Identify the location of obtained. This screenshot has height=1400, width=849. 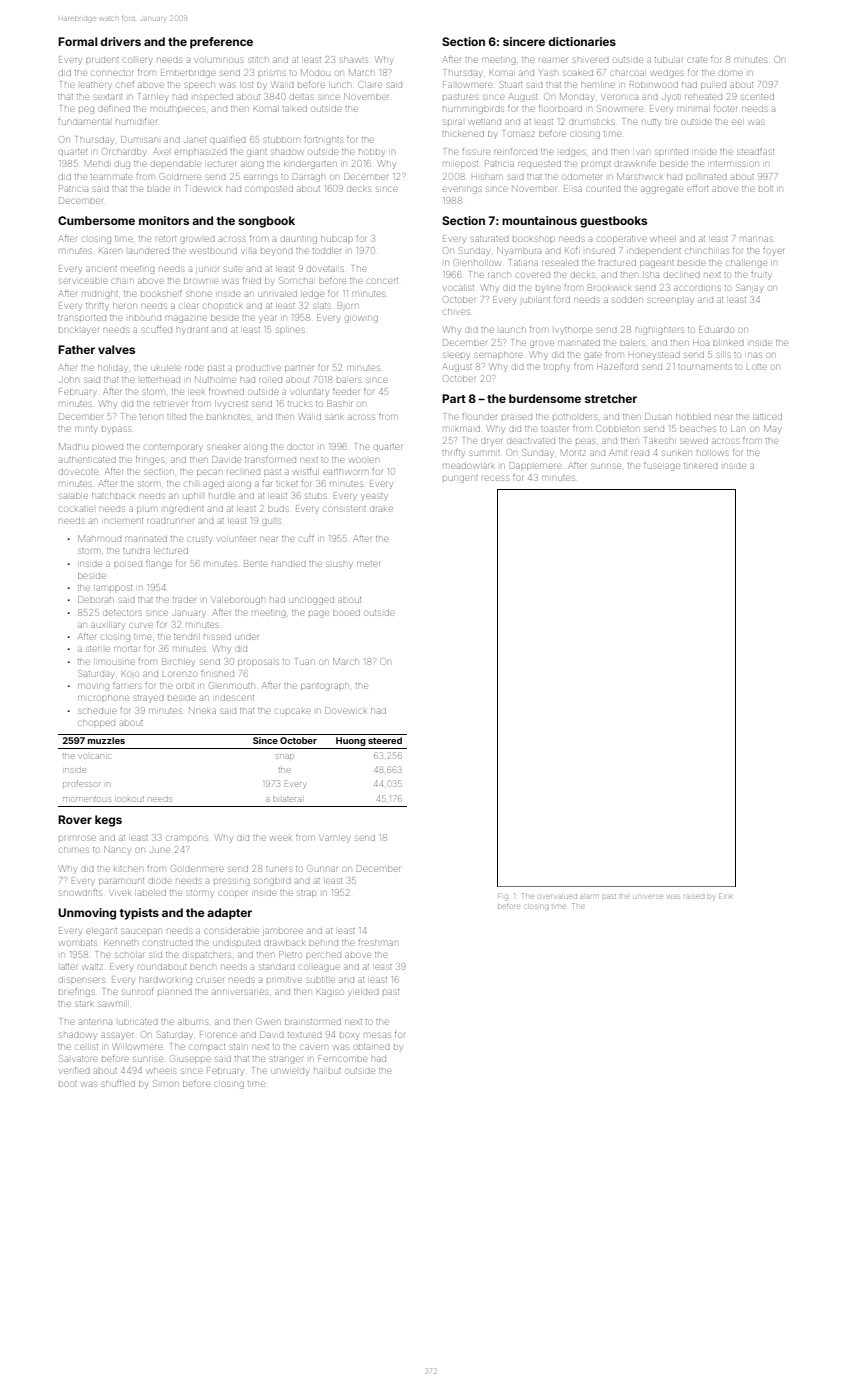
(372, 1047).
